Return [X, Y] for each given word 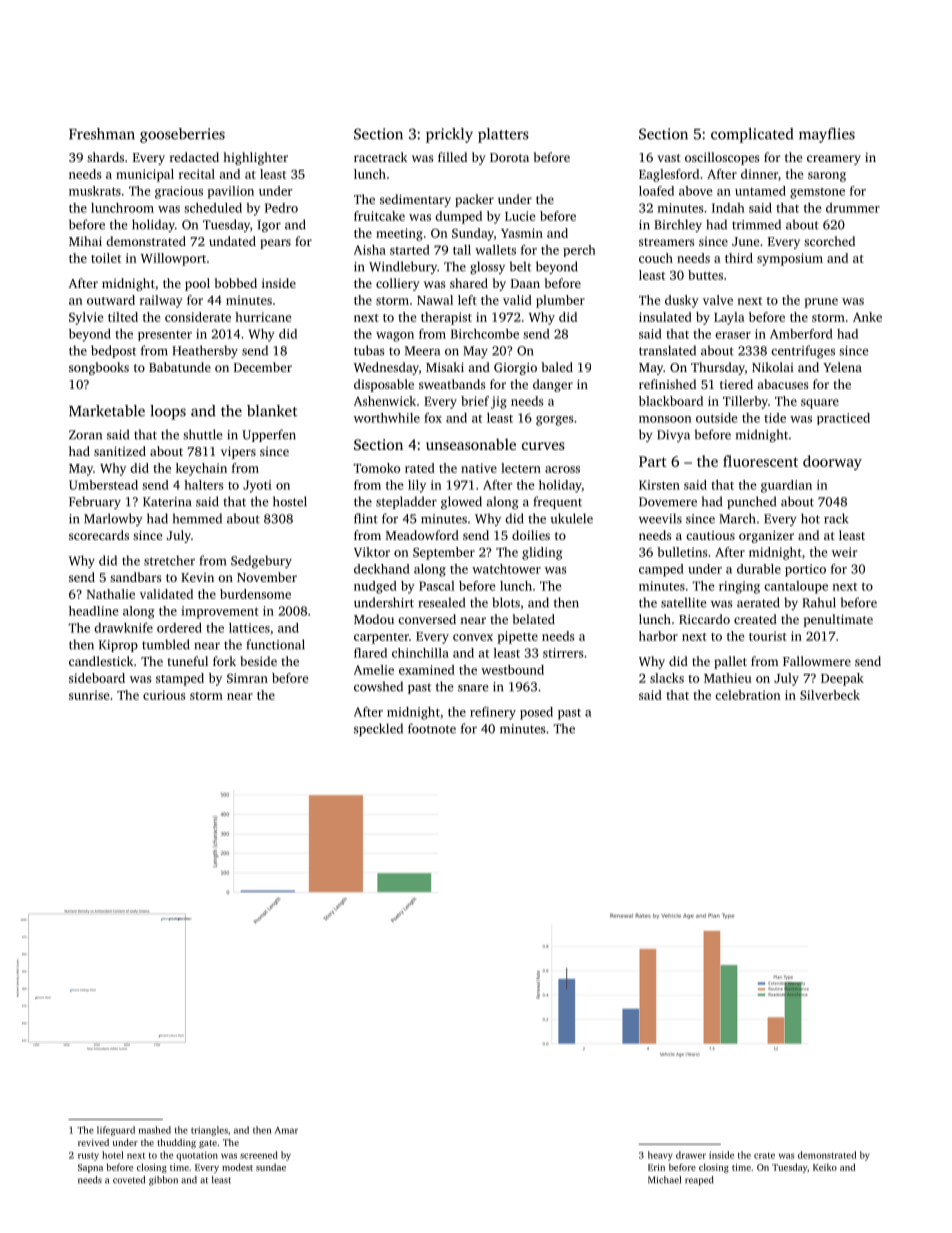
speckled [378, 729]
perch [579, 251]
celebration [748, 695]
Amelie [374, 670]
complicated [752, 135]
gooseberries [182, 135]
